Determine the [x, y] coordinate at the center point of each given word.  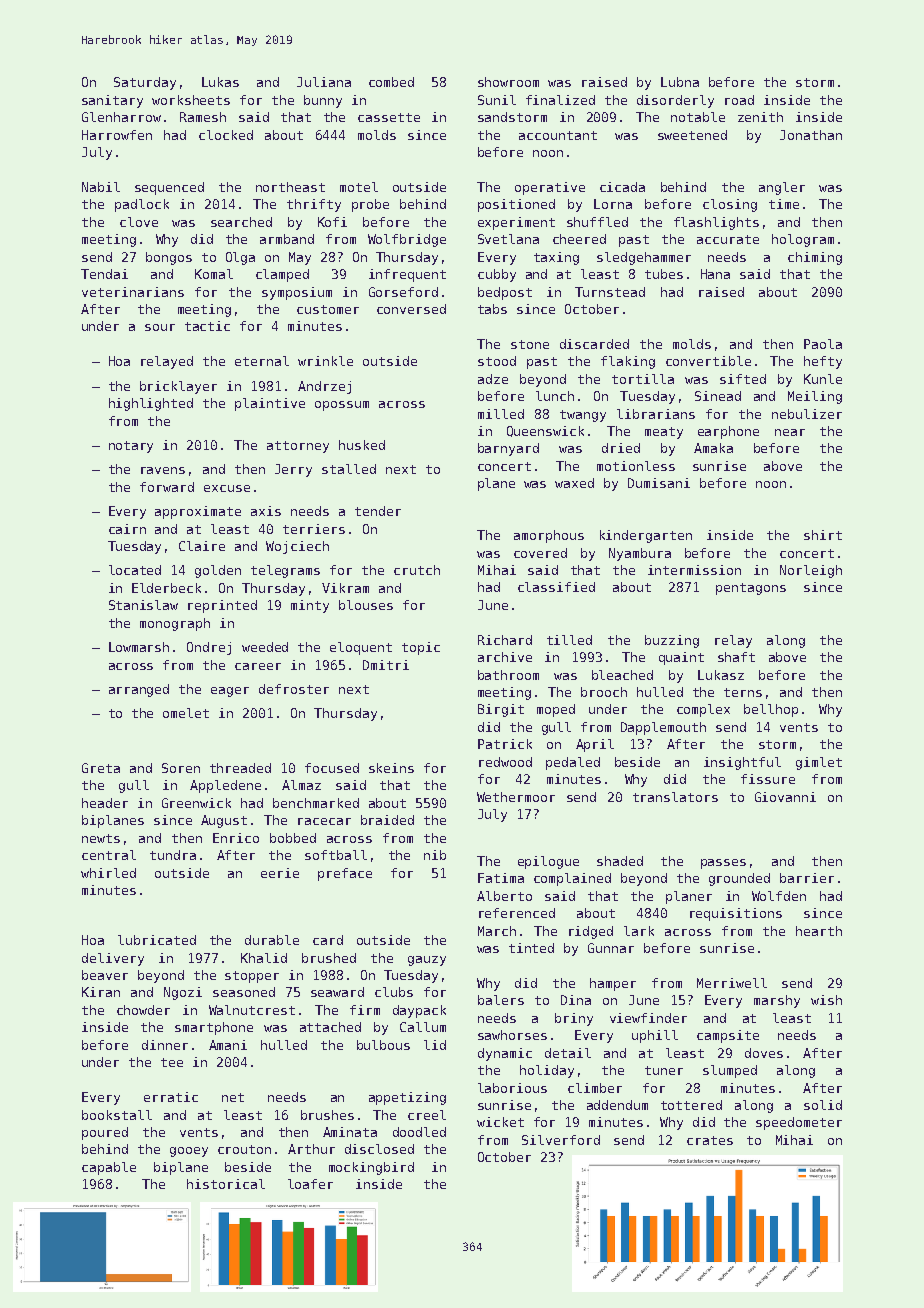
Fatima [501, 878]
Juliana [324, 82]
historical [226, 1184]
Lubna [680, 82]
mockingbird [371, 1168]
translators [675, 797]
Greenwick [196, 803]
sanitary [112, 101]
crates [710, 1140]
